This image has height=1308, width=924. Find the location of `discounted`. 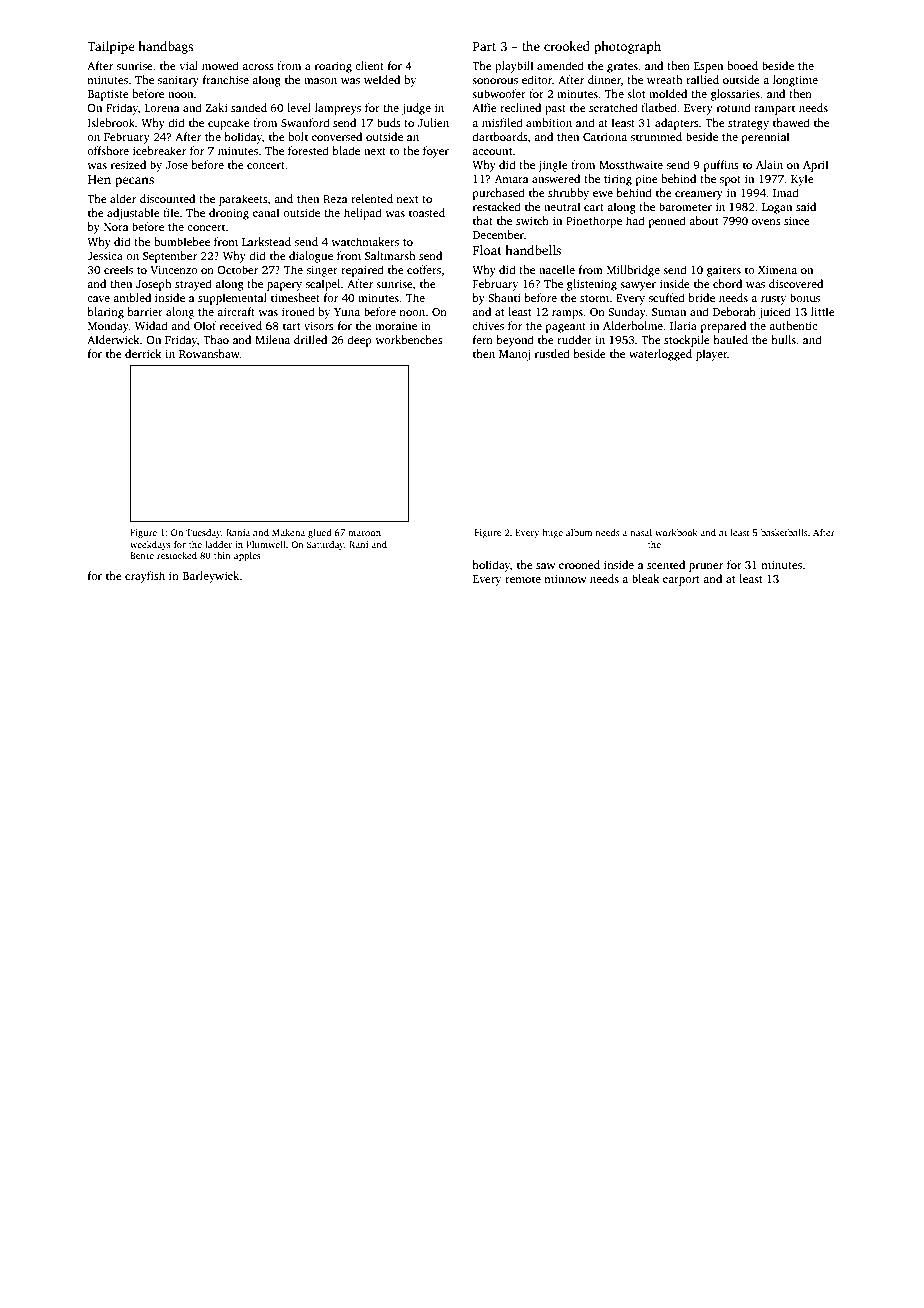

discounted is located at coordinates (167, 198).
